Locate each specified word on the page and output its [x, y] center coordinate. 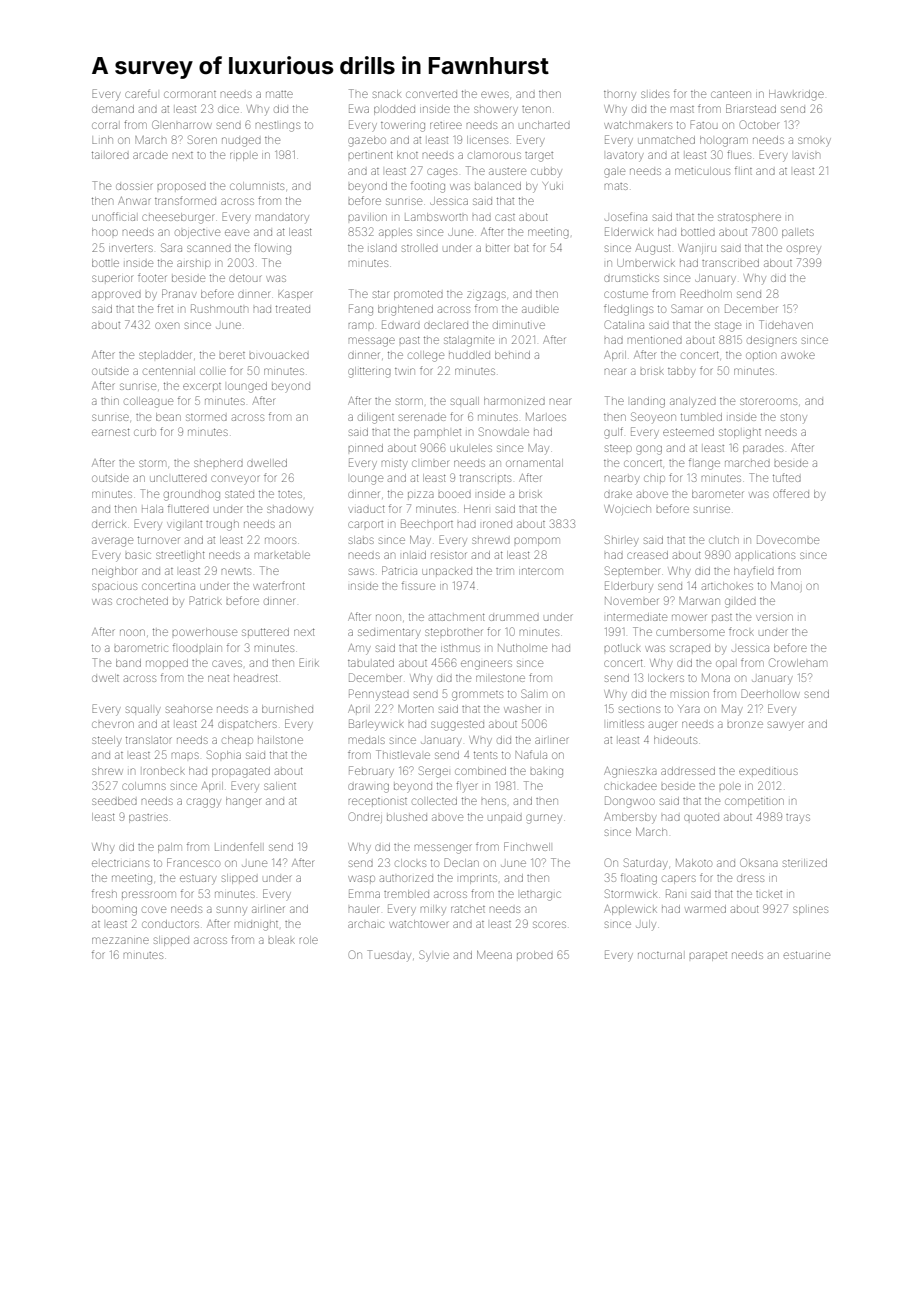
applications [765, 556]
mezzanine [120, 940]
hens [494, 801]
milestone [500, 678]
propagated [241, 772]
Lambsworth [436, 217]
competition [754, 802]
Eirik [309, 662]
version [774, 617]
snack [387, 94]
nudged [241, 142]
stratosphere [749, 217]
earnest [111, 432]
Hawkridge [796, 95]
